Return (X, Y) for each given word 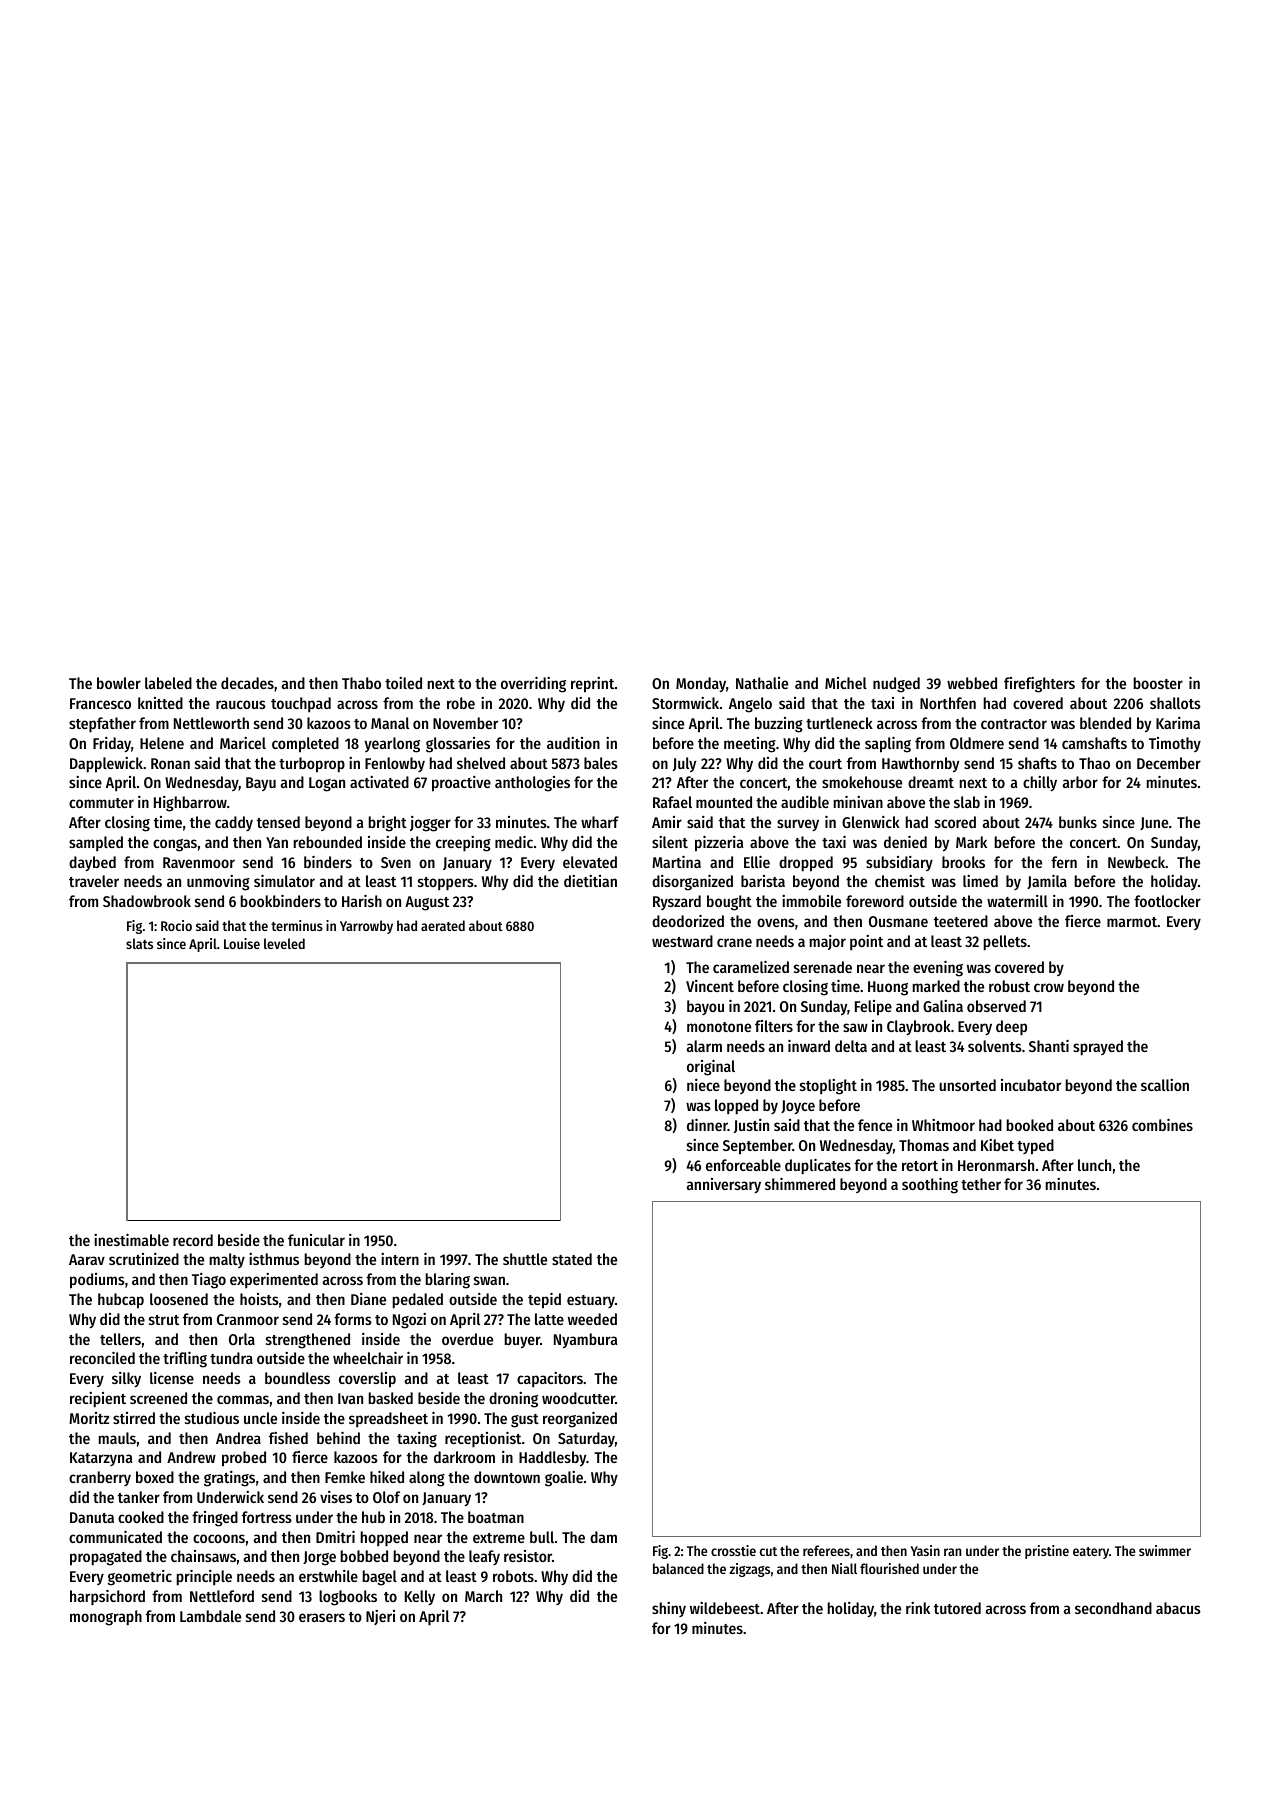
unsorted (967, 1085)
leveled (284, 943)
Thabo (361, 683)
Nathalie (762, 683)
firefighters (1039, 685)
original (711, 1067)
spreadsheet (388, 1419)
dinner (707, 1124)
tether (981, 1184)
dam (603, 1537)
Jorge (319, 1558)
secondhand (1113, 1608)
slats (139, 943)
